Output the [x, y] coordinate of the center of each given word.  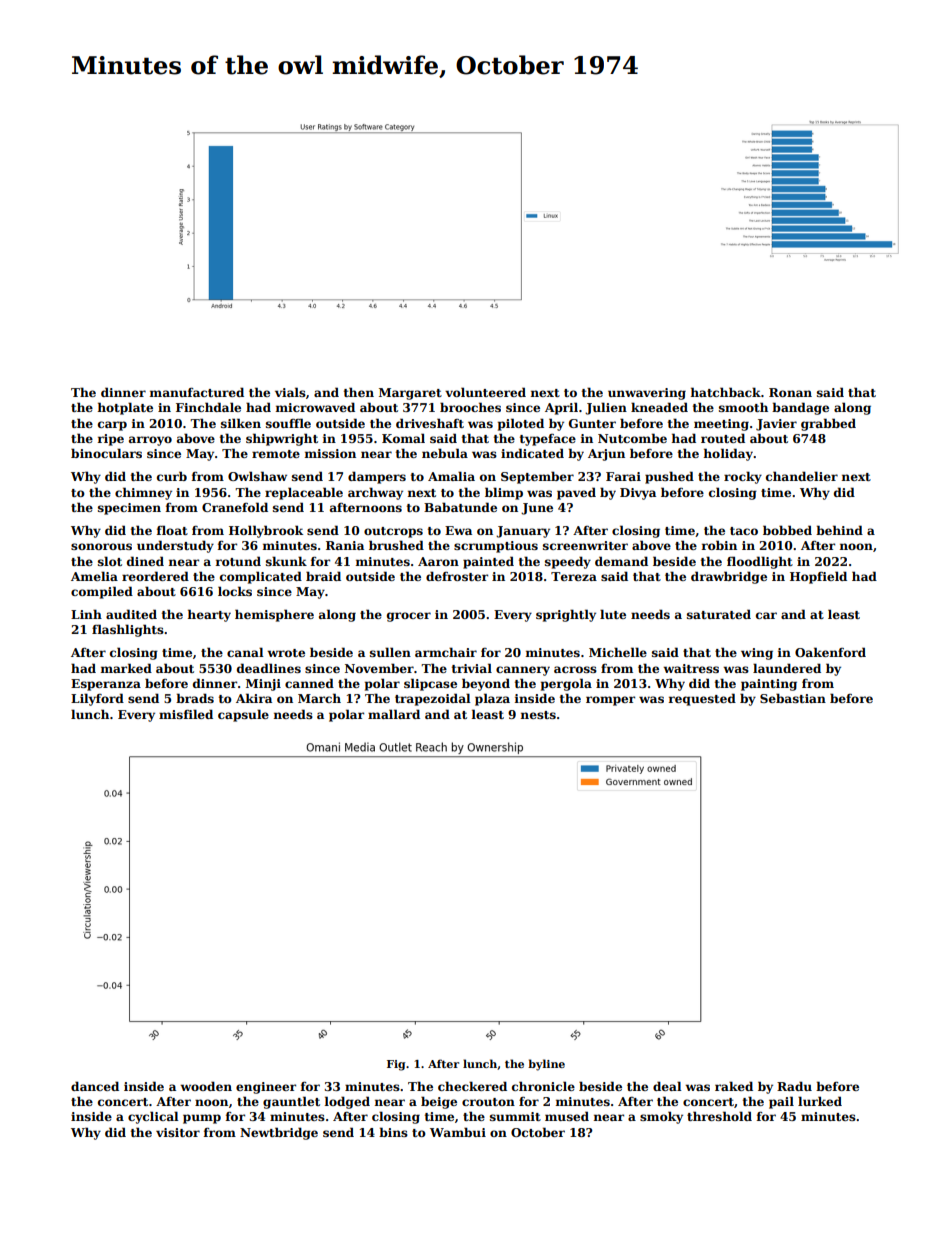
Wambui [458, 1132]
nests [538, 715]
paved [576, 493]
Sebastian [793, 698]
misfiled [186, 714]
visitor [178, 1132]
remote [276, 454]
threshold [719, 1116]
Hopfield [818, 577]
